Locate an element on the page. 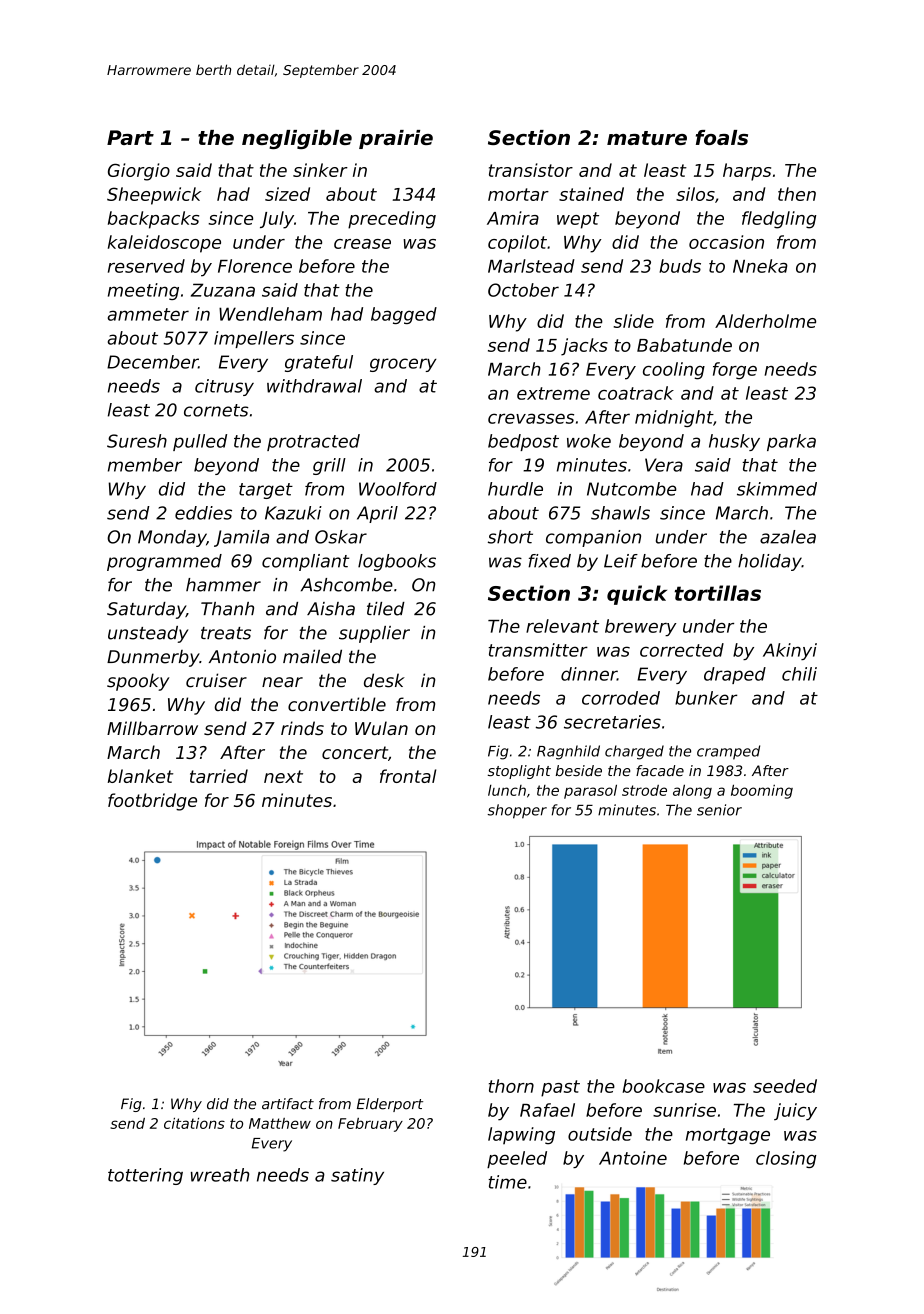 This page has height=1314, width=924. Antoine is located at coordinates (633, 1158).
